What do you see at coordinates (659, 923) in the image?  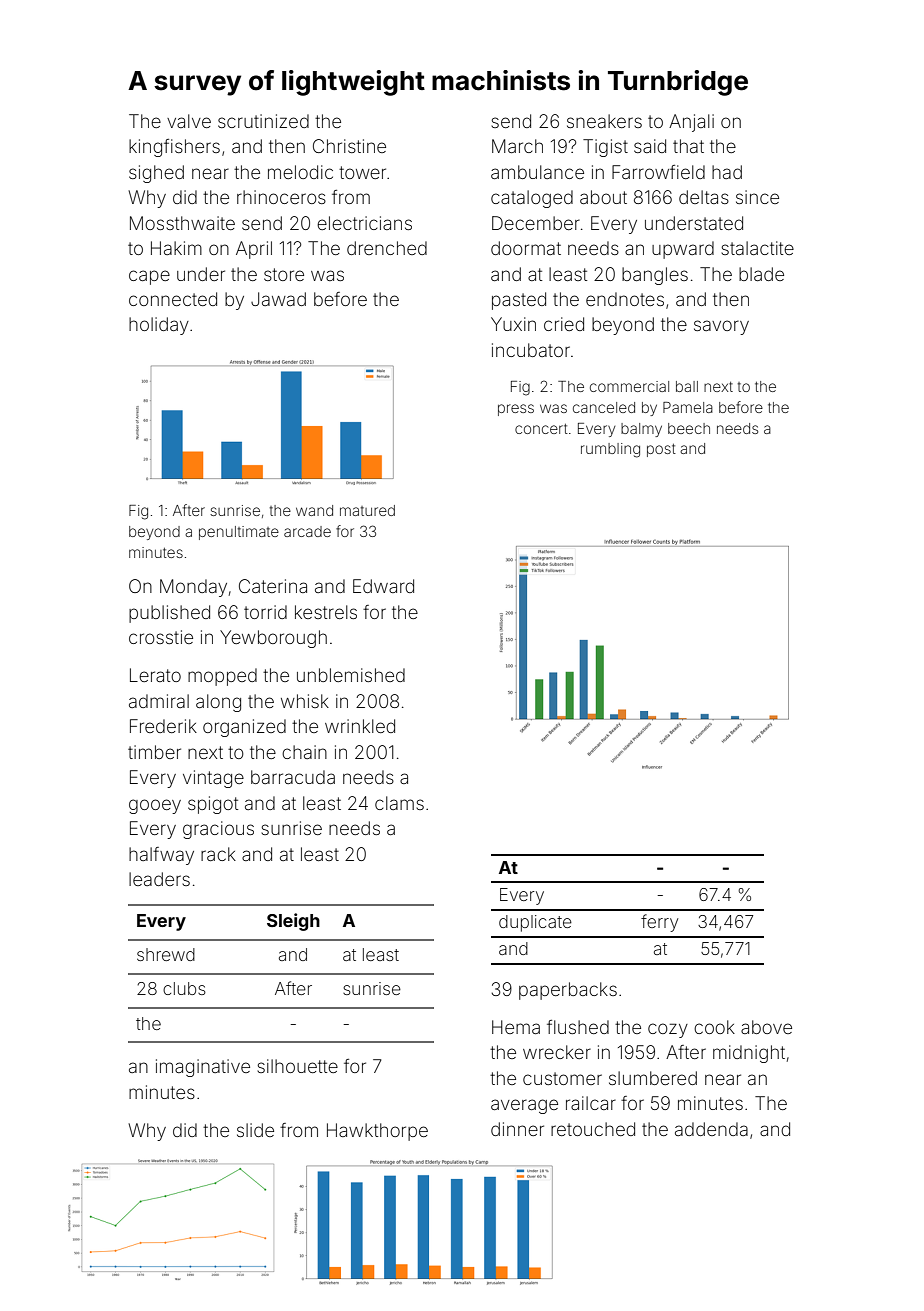 I see `ferry` at bounding box center [659, 923].
